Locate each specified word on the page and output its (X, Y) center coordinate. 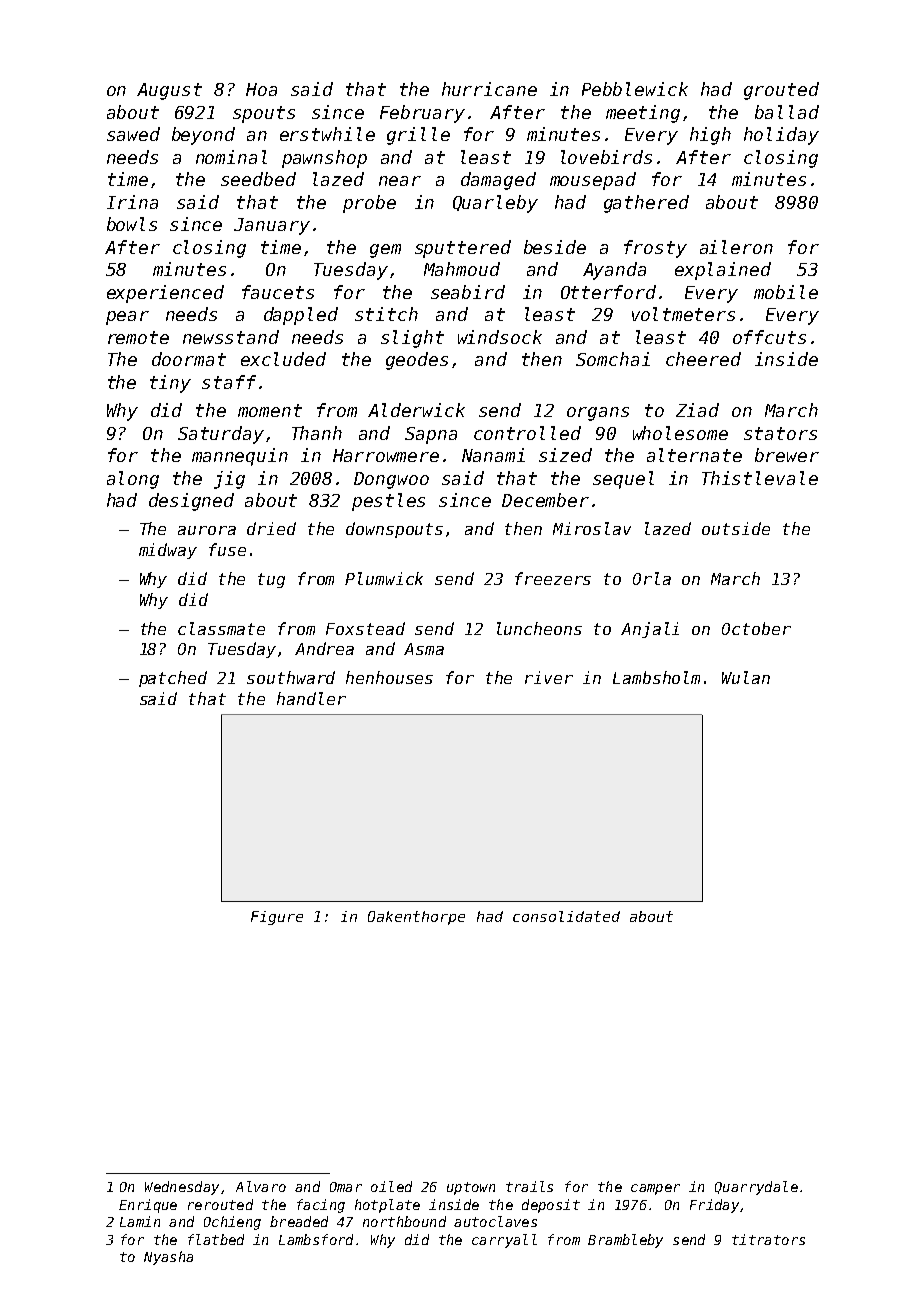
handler (311, 698)
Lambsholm (656, 677)
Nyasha (168, 1258)
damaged (498, 181)
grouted (781, 91)
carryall (504, 1241)
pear (127, 318)
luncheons (539, 628)
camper (655, 1189)
